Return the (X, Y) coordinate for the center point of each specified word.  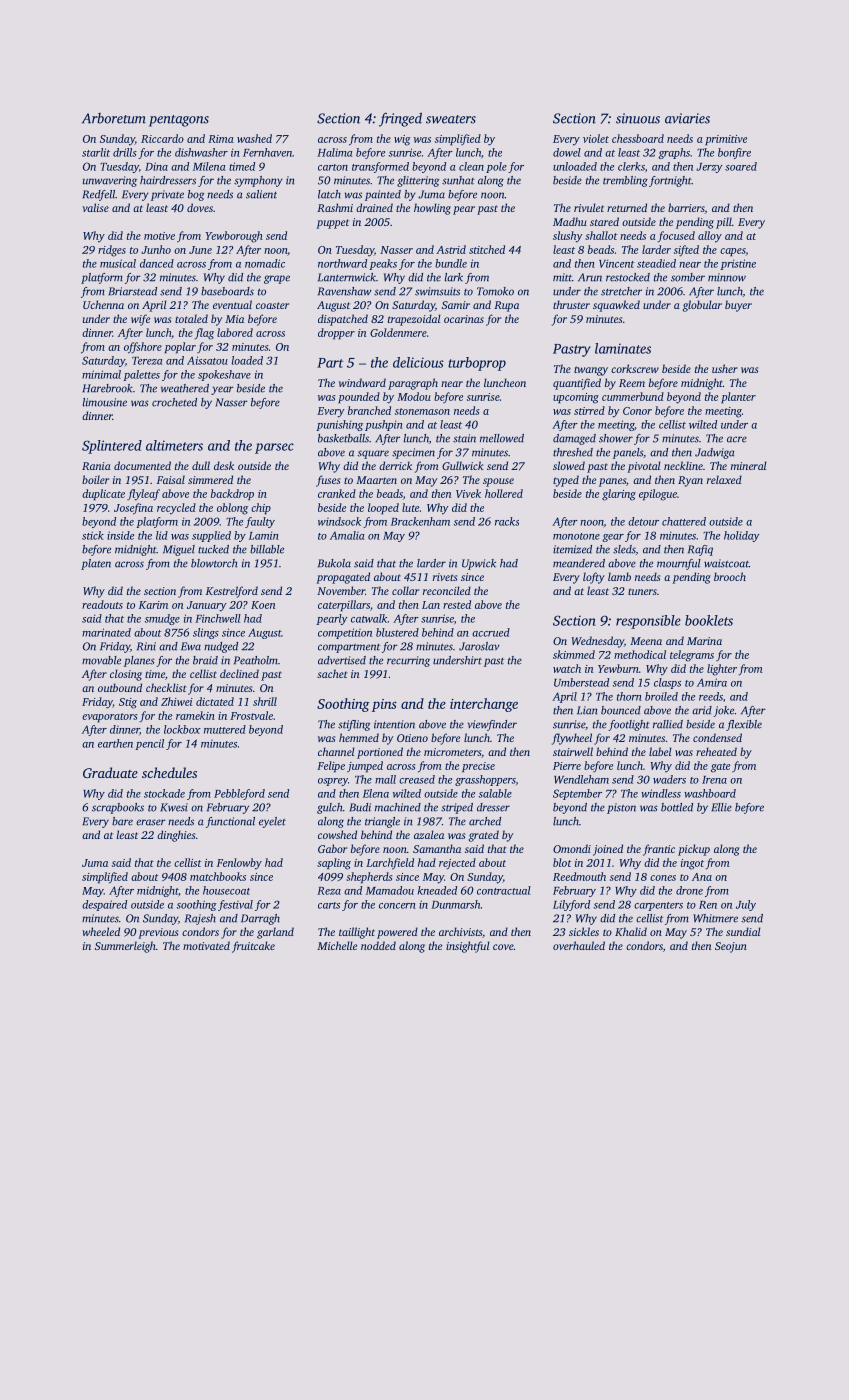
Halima (334, 152)
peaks (383, 264)
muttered (225, 729)
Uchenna (103, 304)
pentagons (179, 121)
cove (503, 947)
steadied (656, 263)
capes (733, 252)
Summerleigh (125, 947)
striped (457, 808)
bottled (677, 807)
